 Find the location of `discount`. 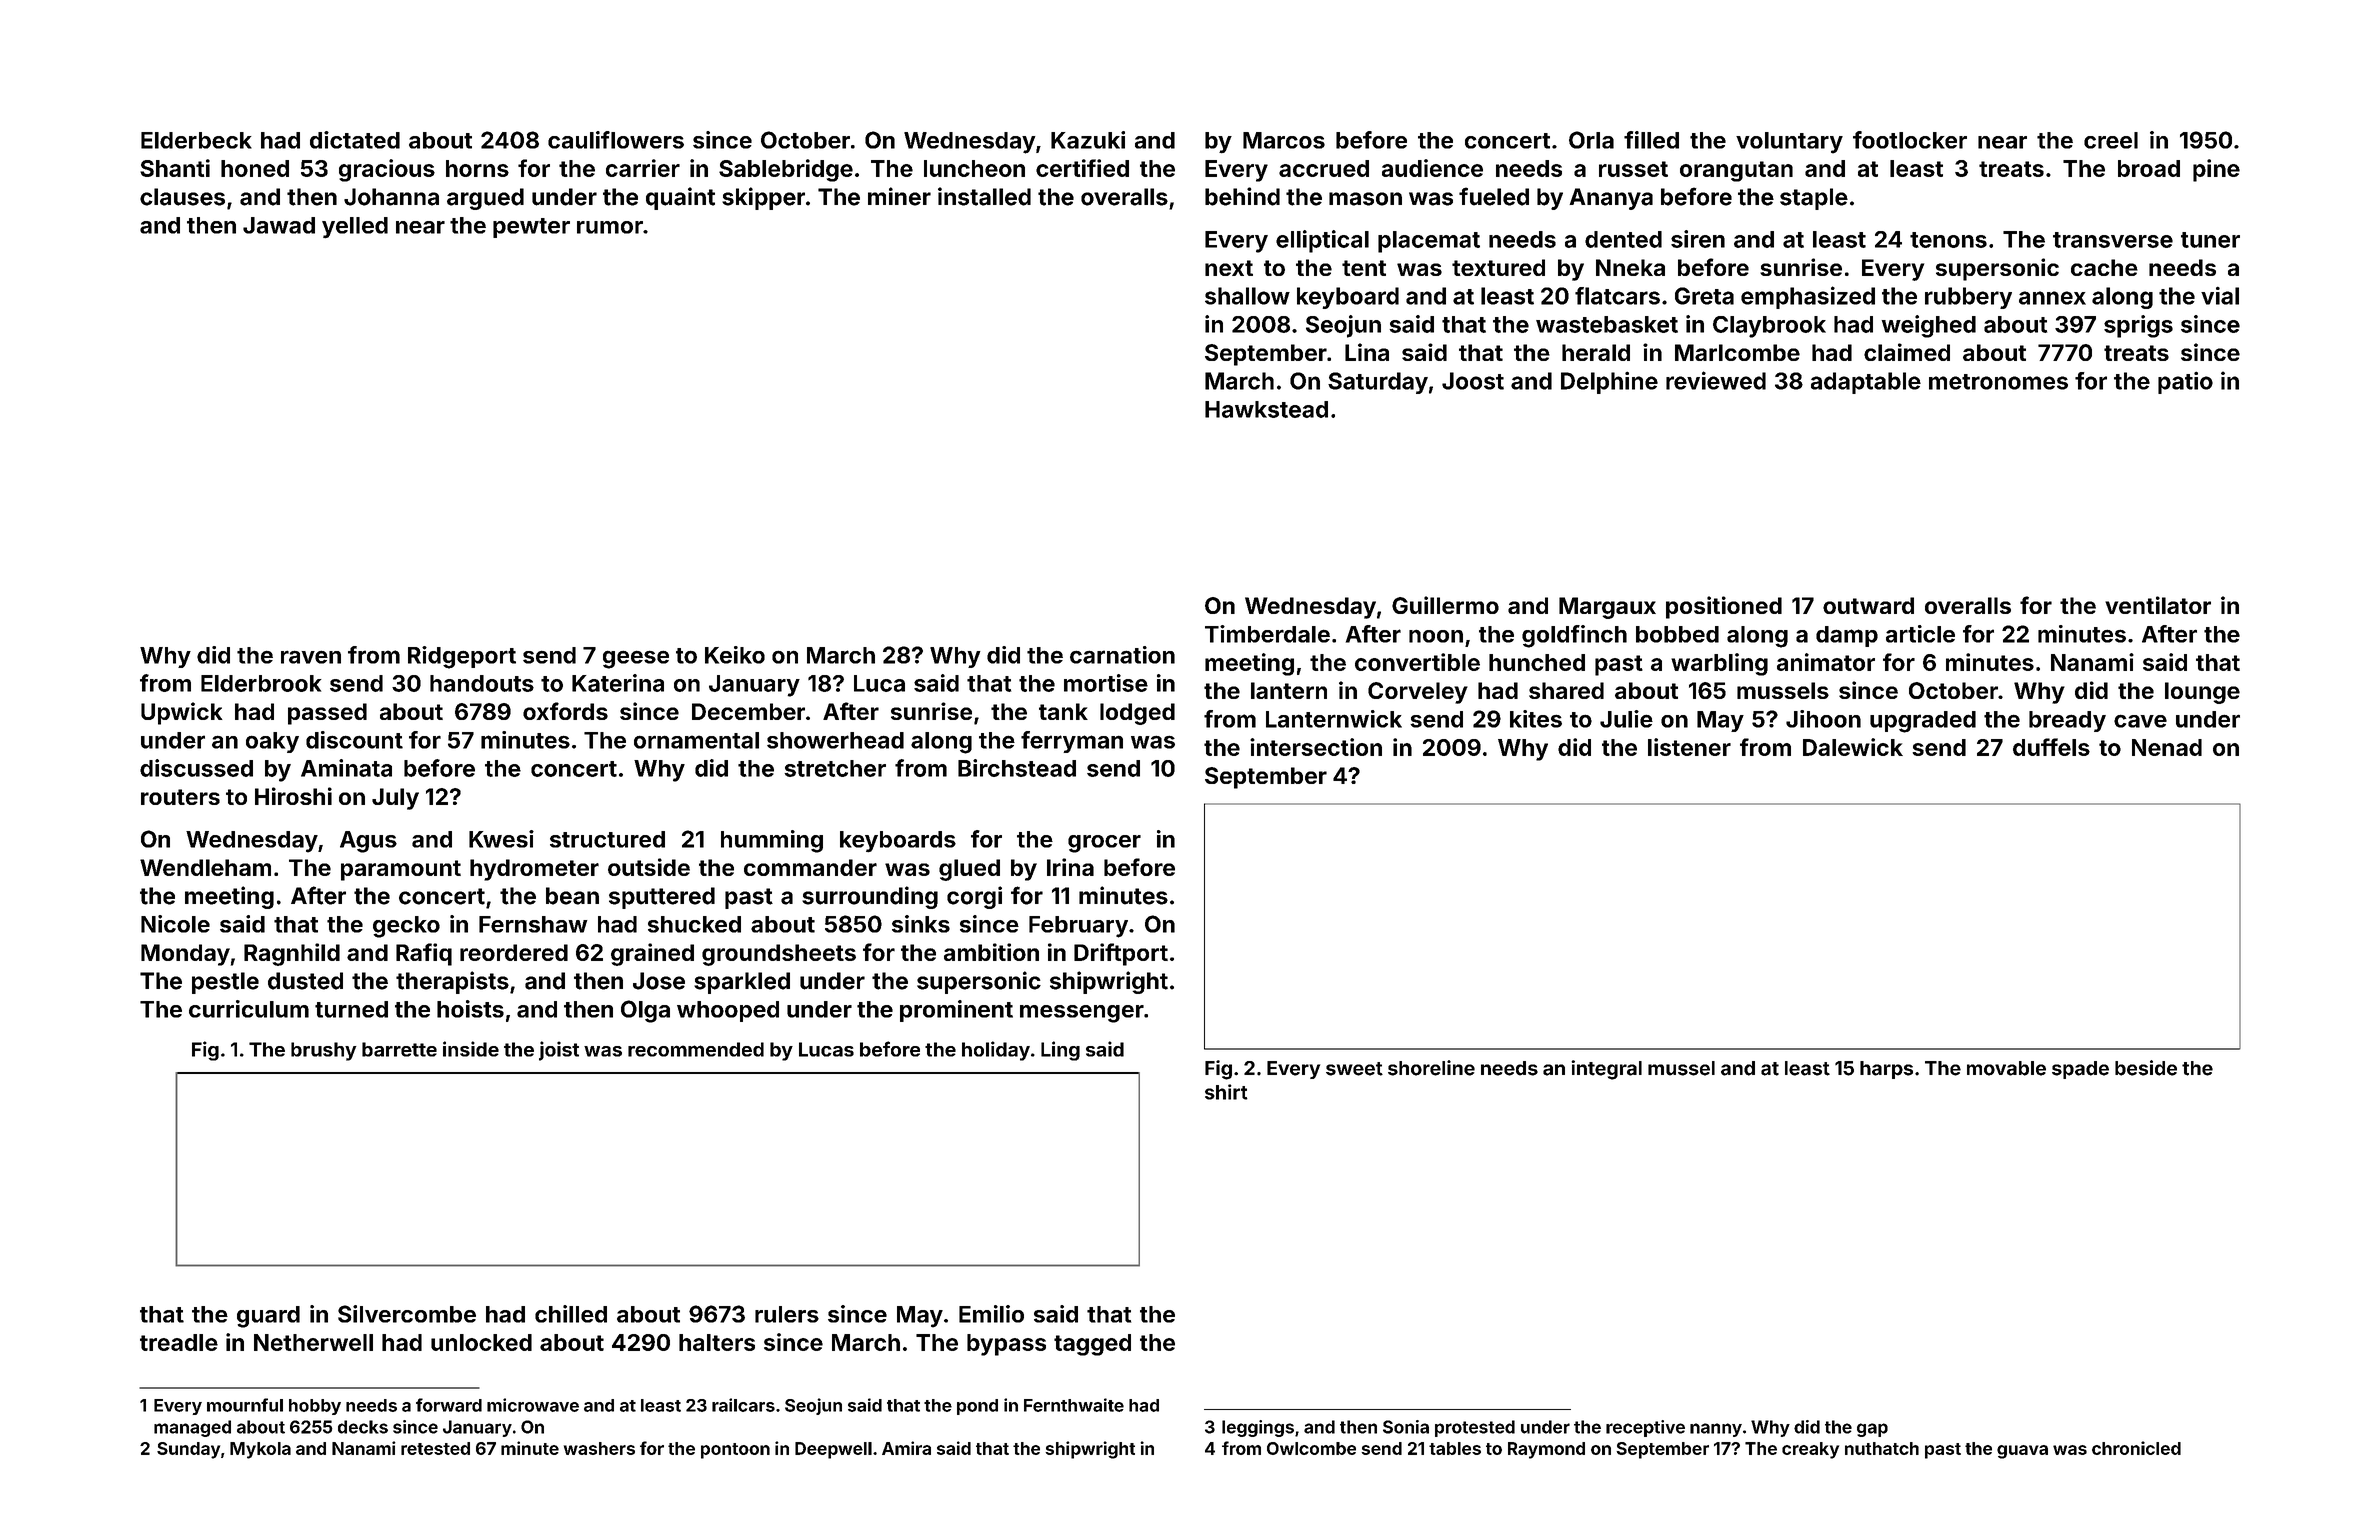

discount is located at coordinates (354, 740).
